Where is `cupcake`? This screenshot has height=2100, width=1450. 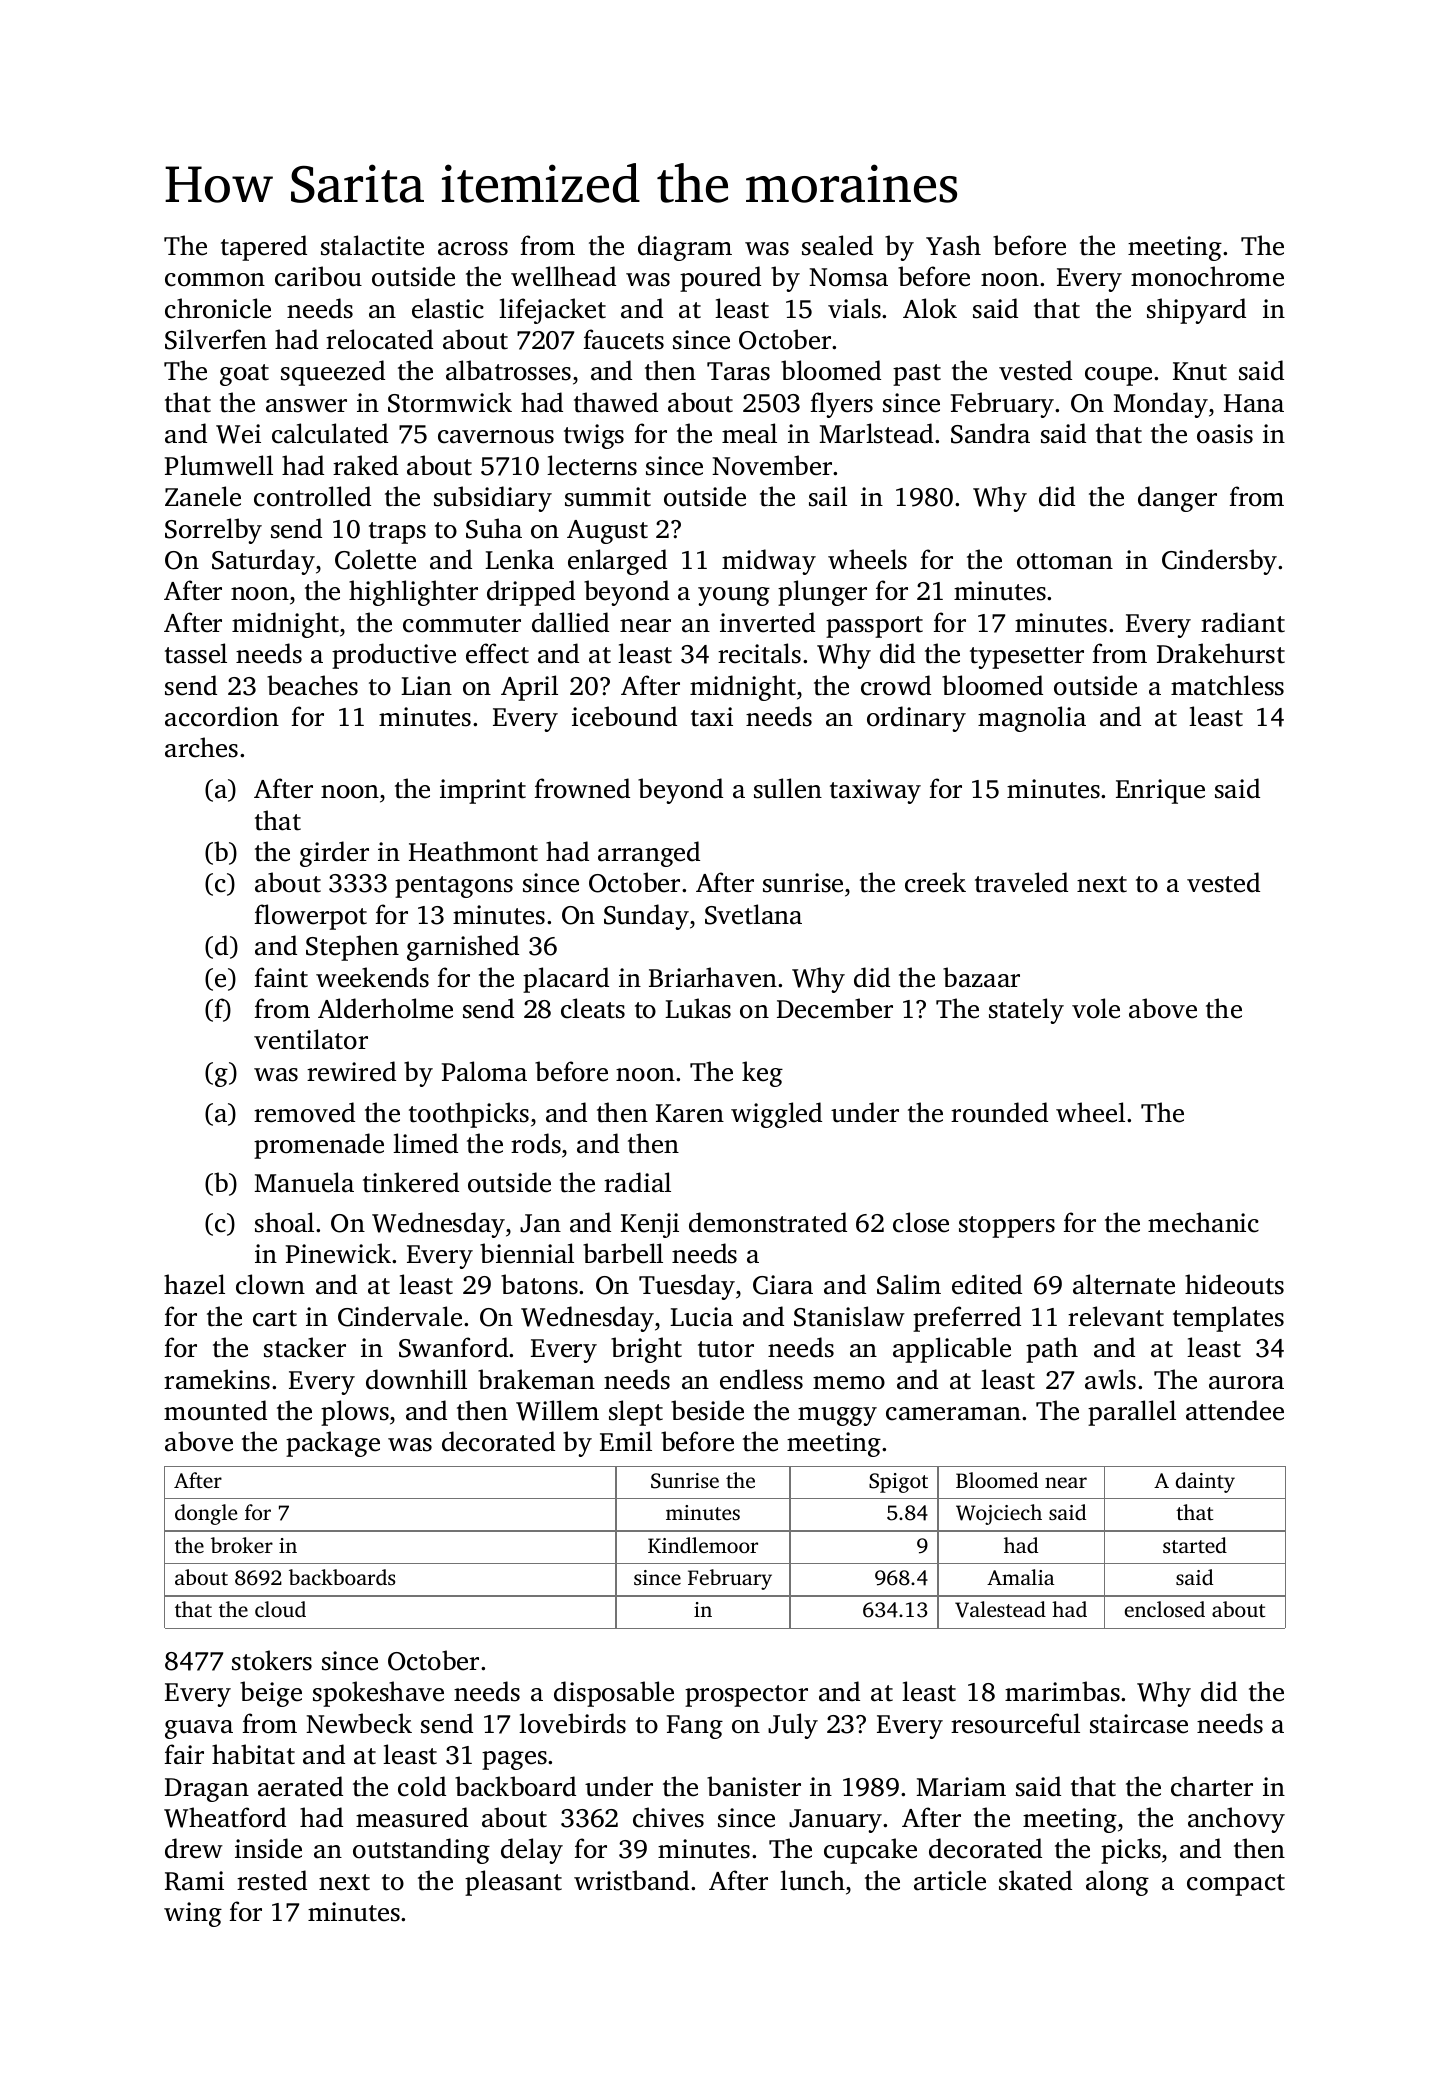
cupcake is located at coordinates (870, 1851).
